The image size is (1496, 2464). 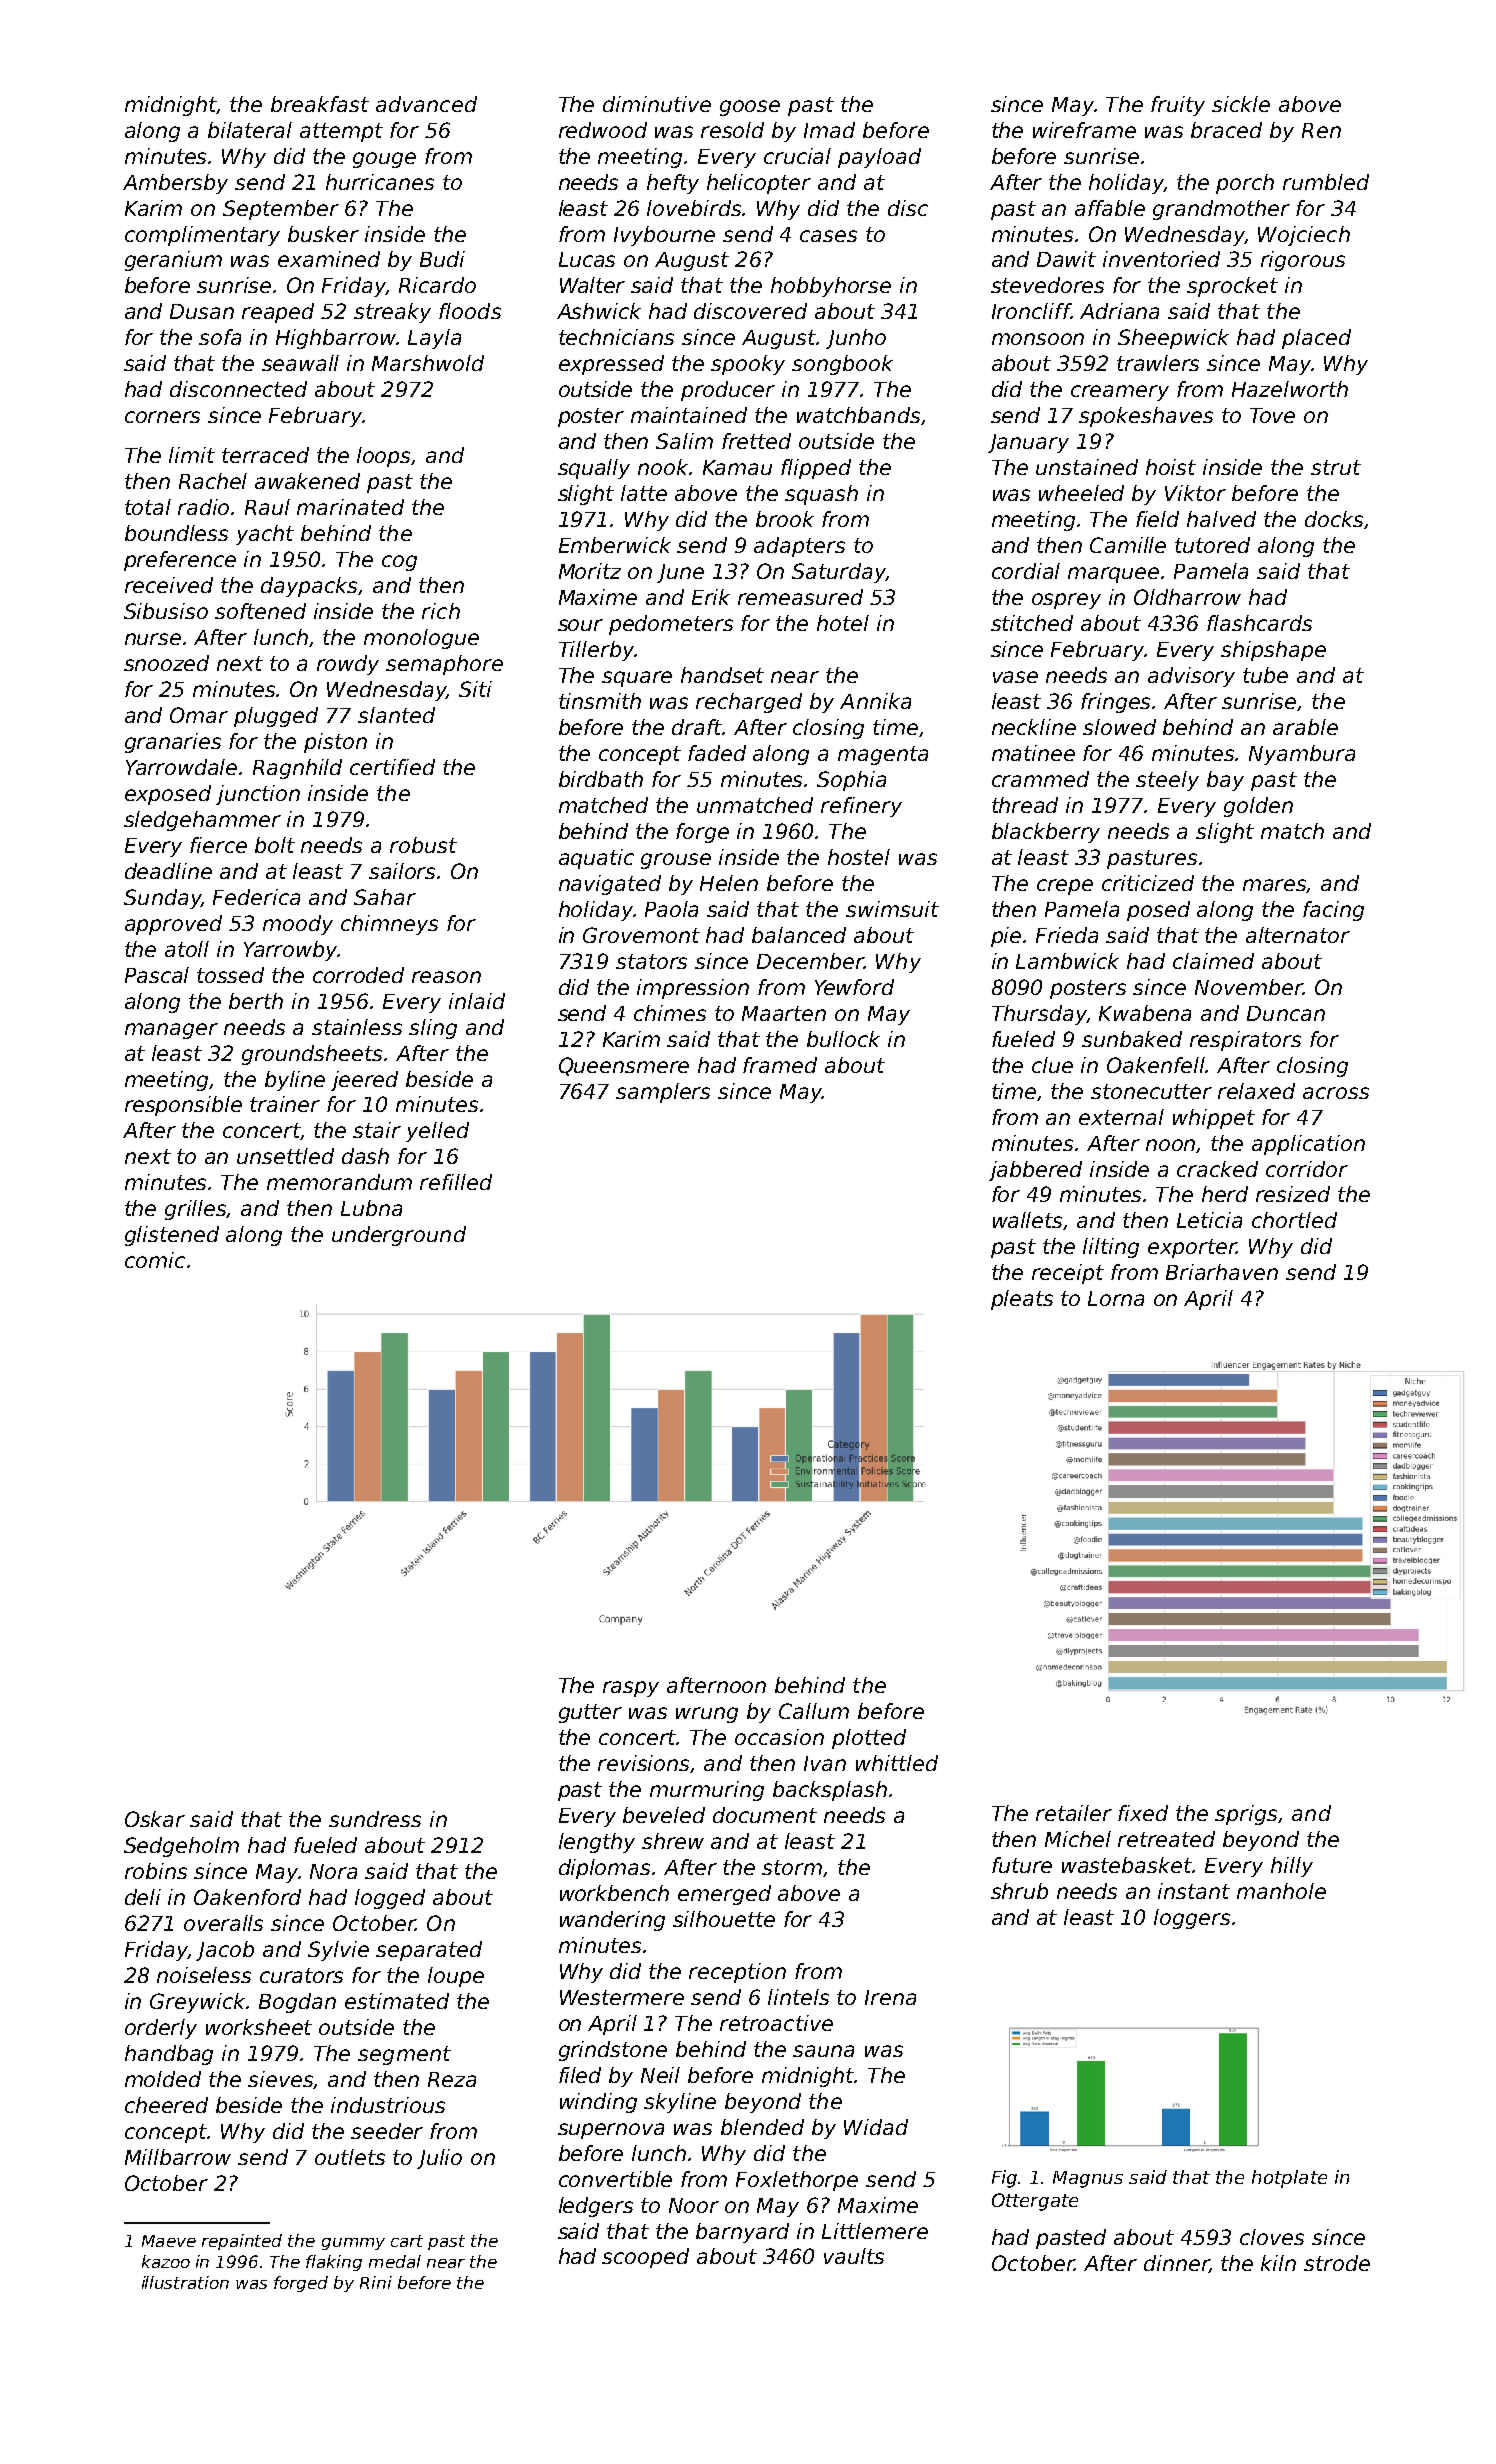 I want to click on boundless, so click(x=176, y=533).
